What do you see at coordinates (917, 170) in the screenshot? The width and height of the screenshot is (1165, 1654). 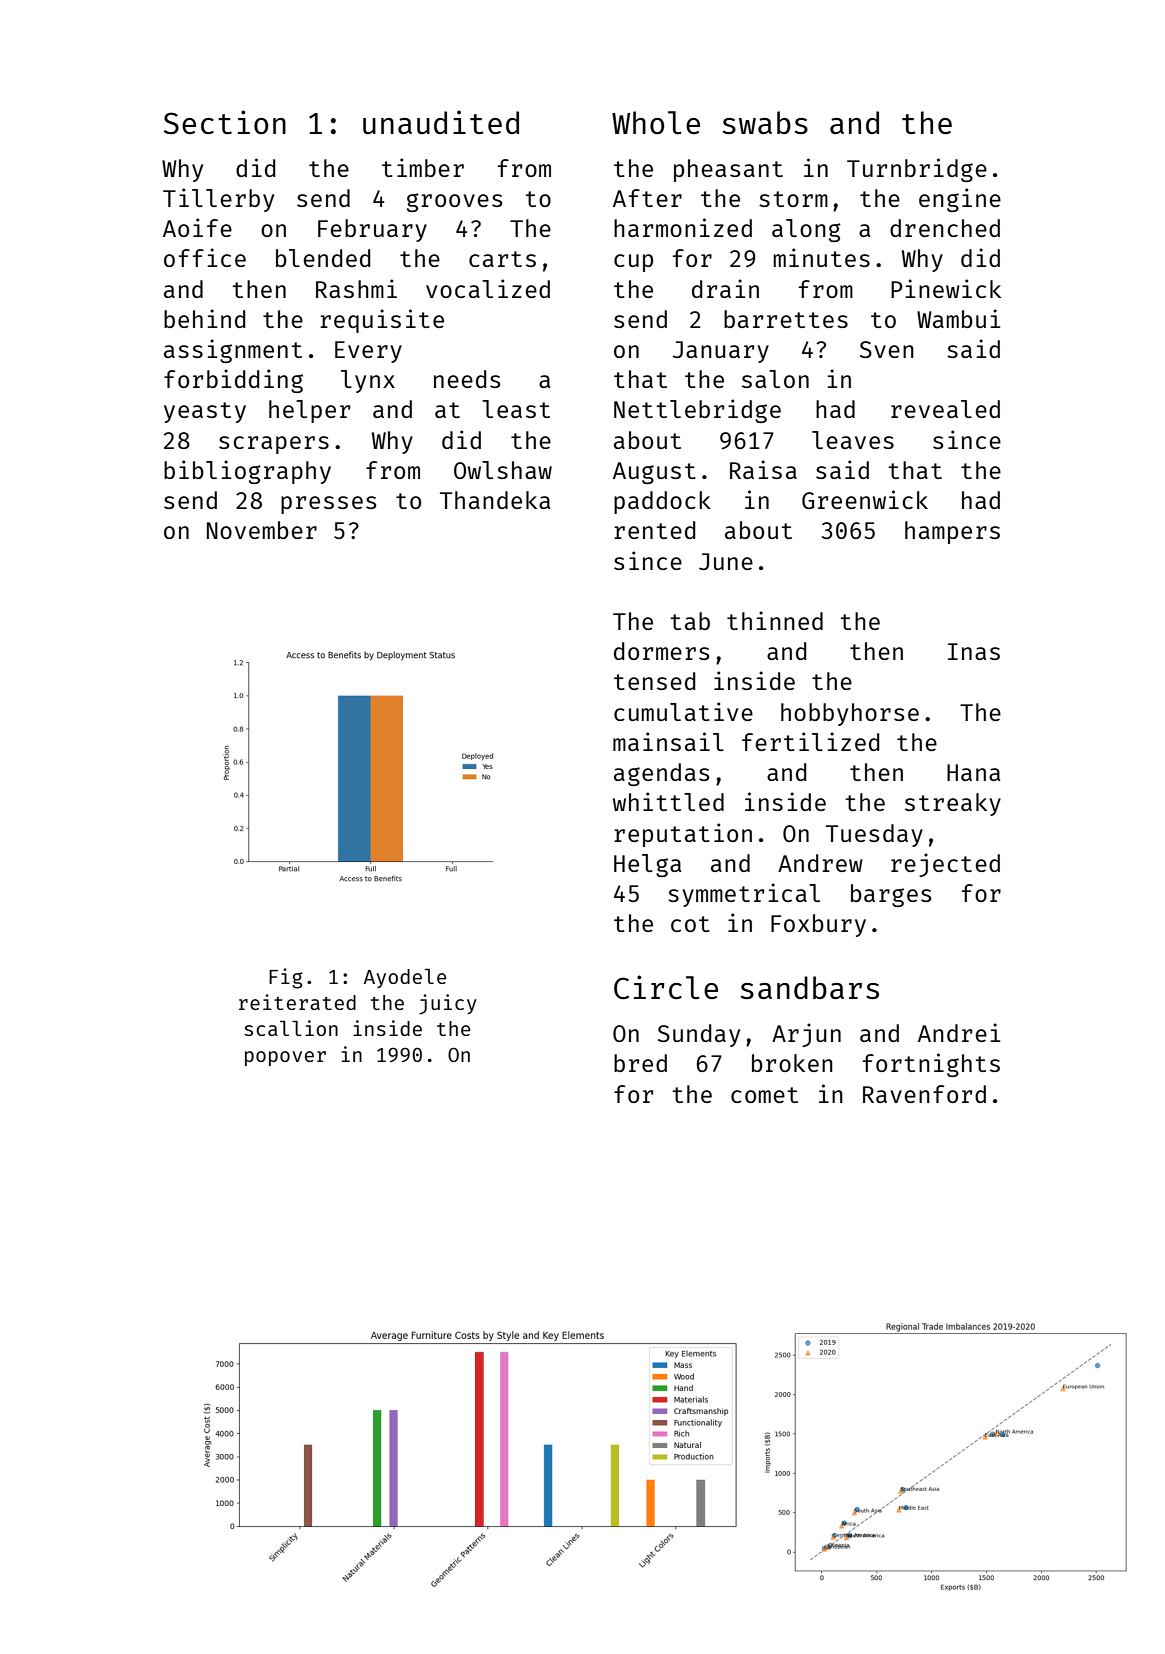 I see `Turnbridge` at bounding box center [917, 170].
